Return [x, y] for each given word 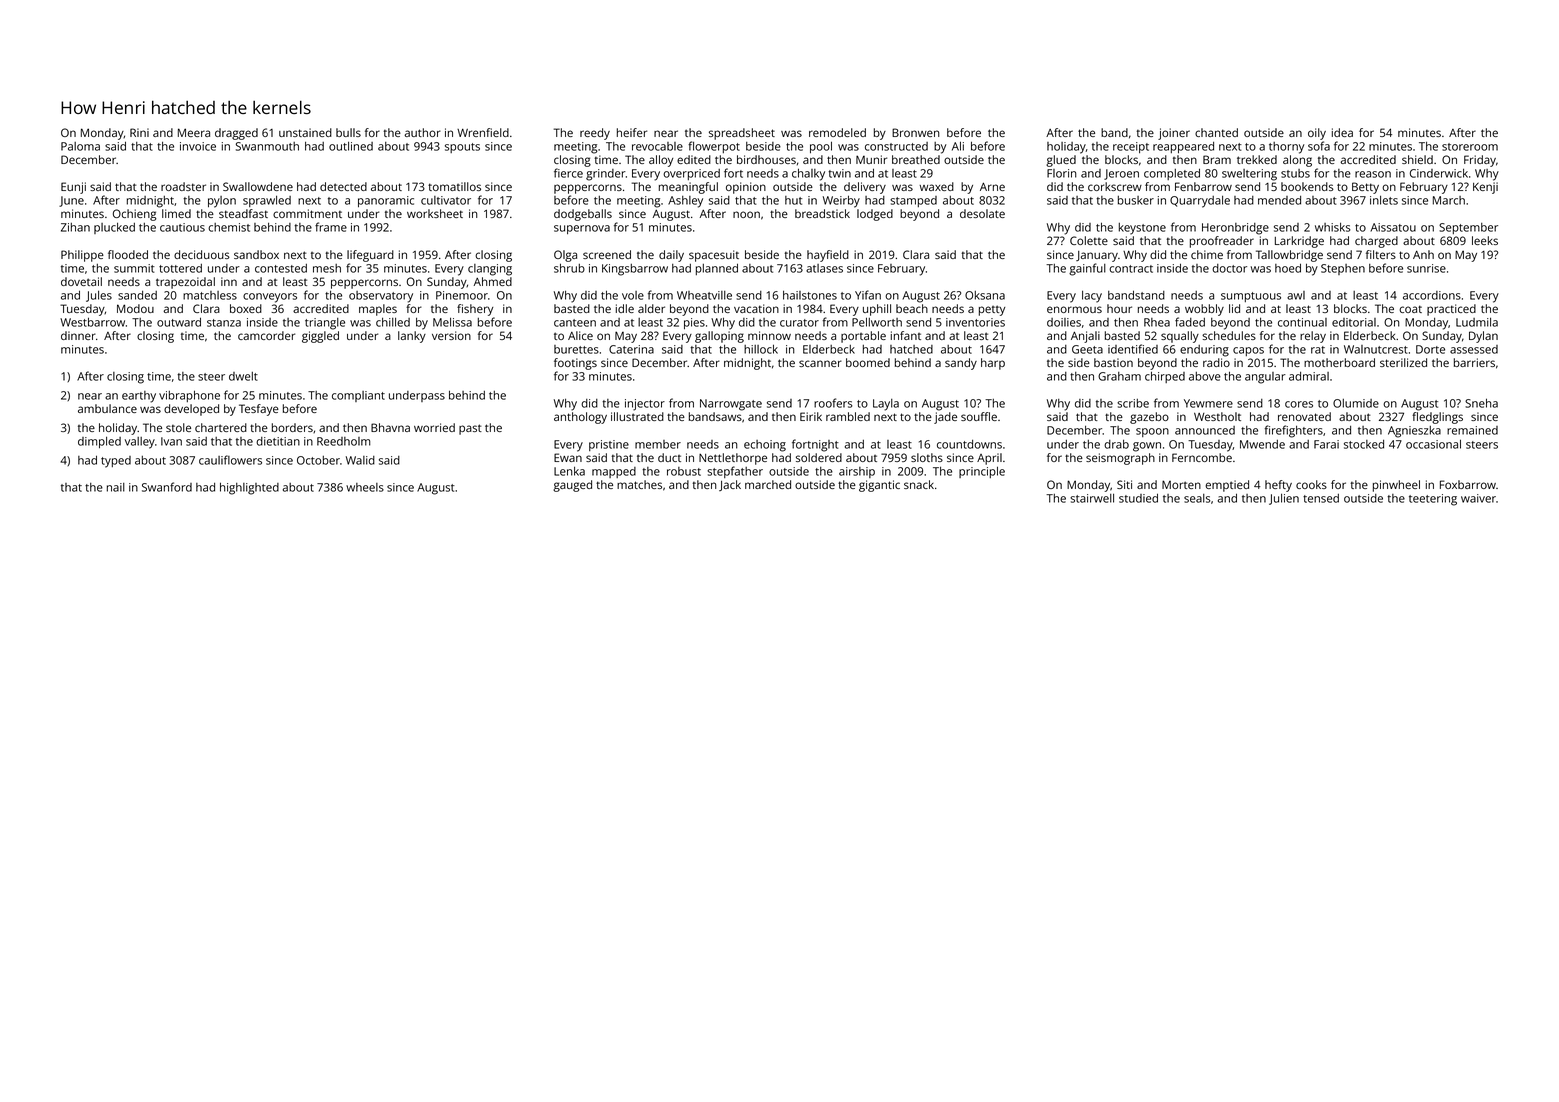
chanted [1216, 132]
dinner [78, 335]
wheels [365, 487]
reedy [595, 134]
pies [694, 323]
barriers [1474, 362]
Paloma [80, 146]
